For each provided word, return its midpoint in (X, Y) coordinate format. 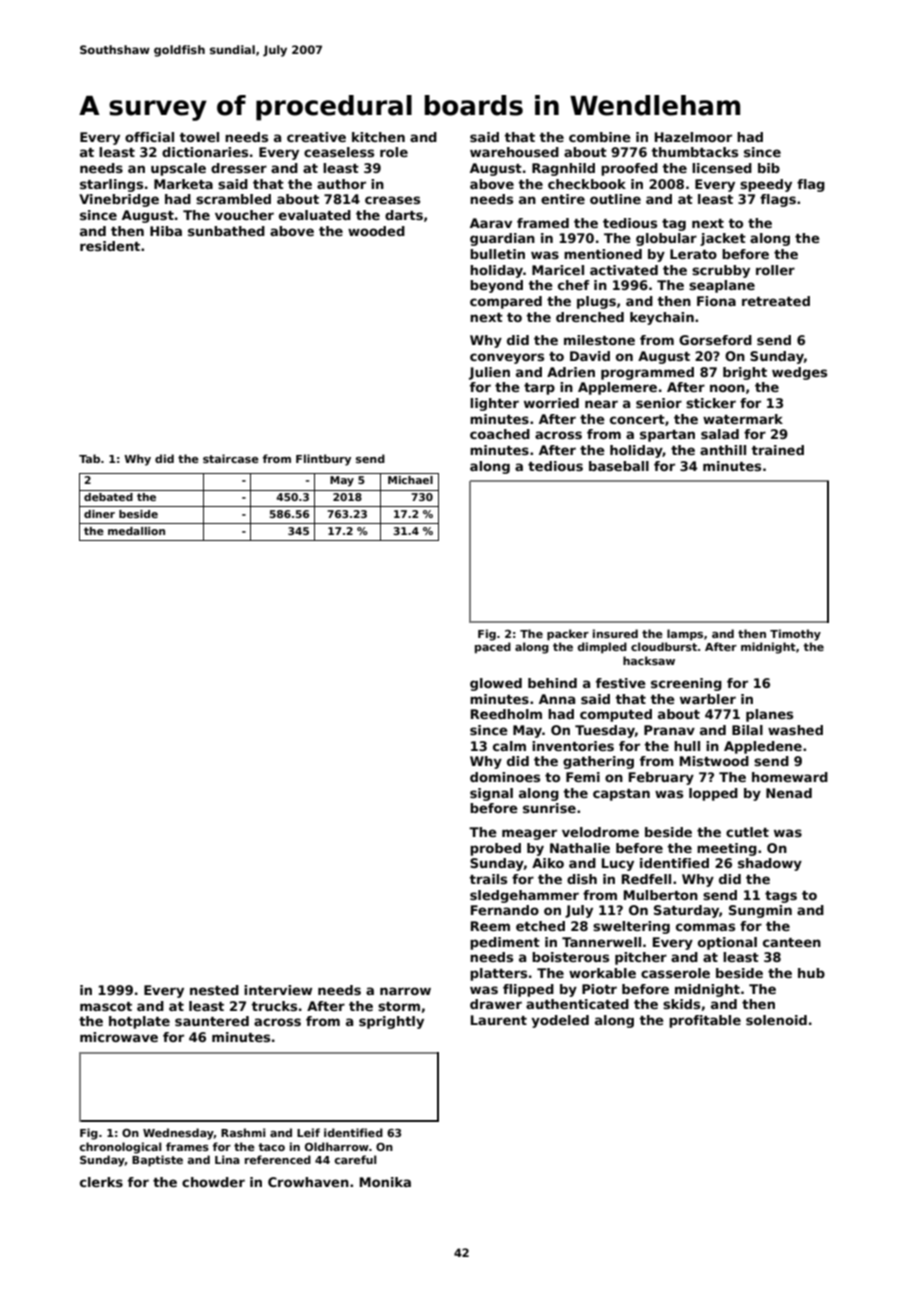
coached (500, 434)
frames (187, 1146)
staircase (231, 458)
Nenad (789, 793)
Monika (385, 1182)
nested (214, 990)
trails (488, 879)
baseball (619, 466)
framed (543, 223)
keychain (662, 318)
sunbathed (226, 231)
